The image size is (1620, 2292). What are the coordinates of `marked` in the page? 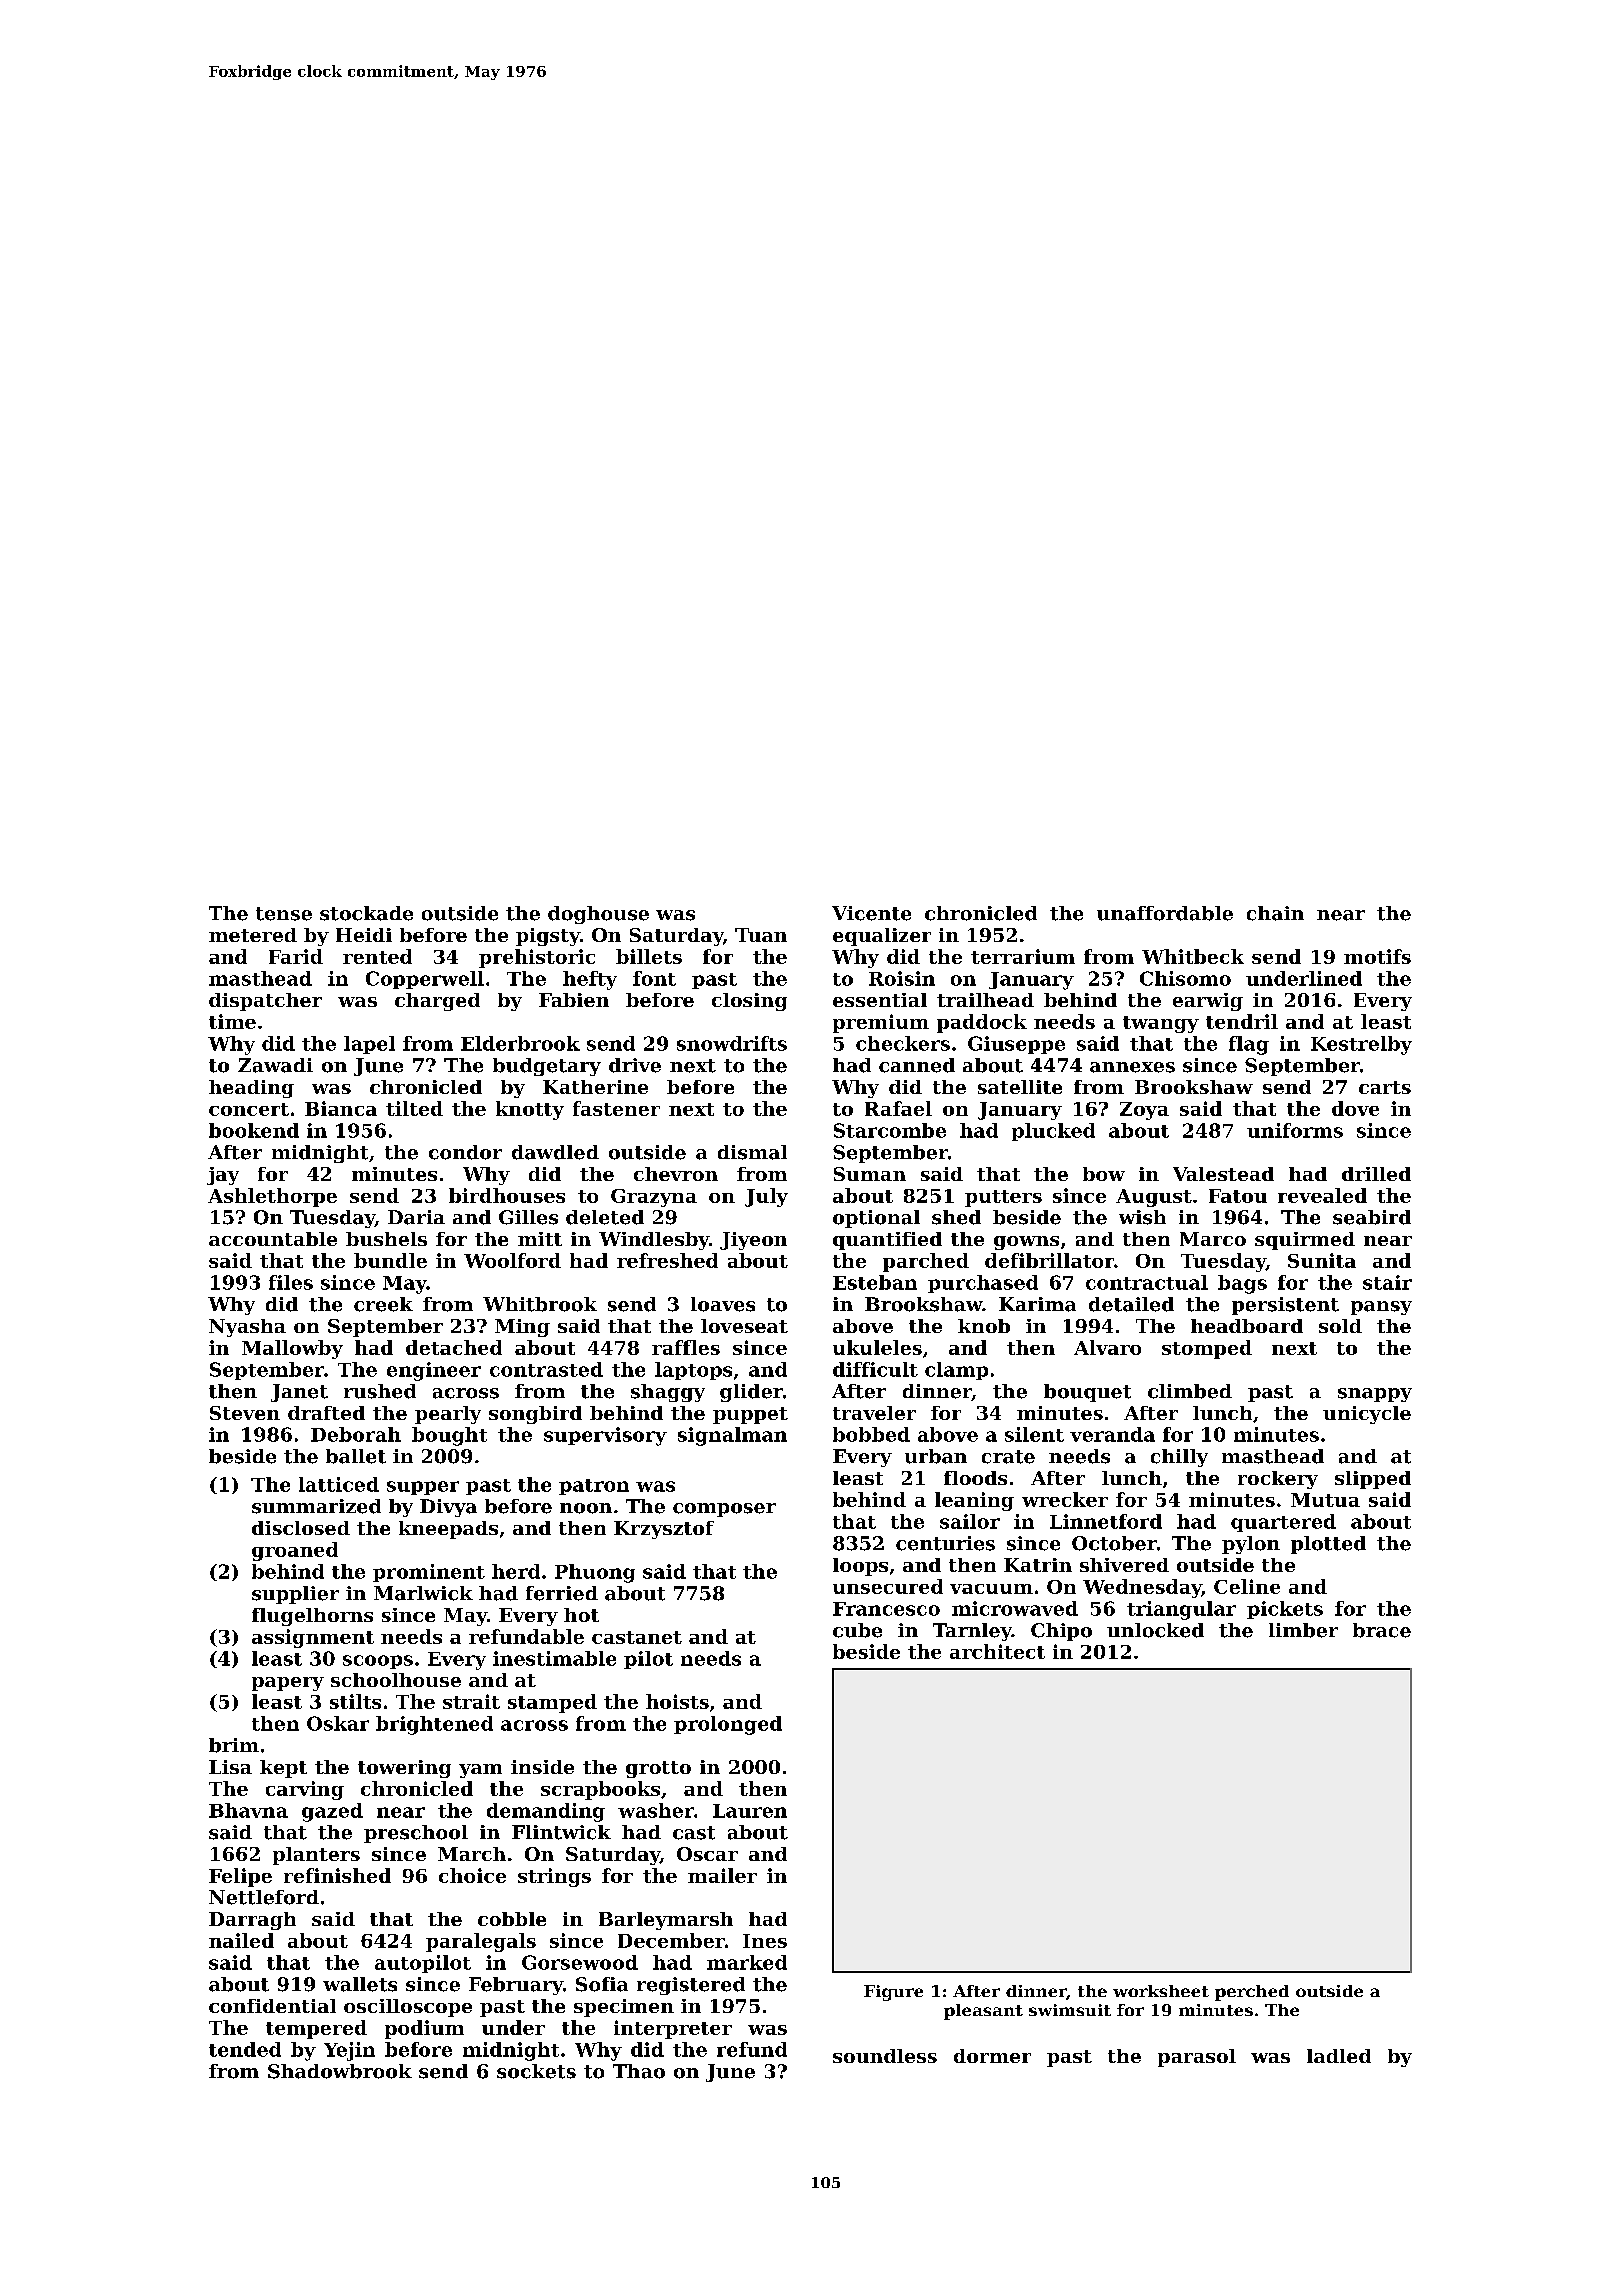 It's located at (747, 1962).
